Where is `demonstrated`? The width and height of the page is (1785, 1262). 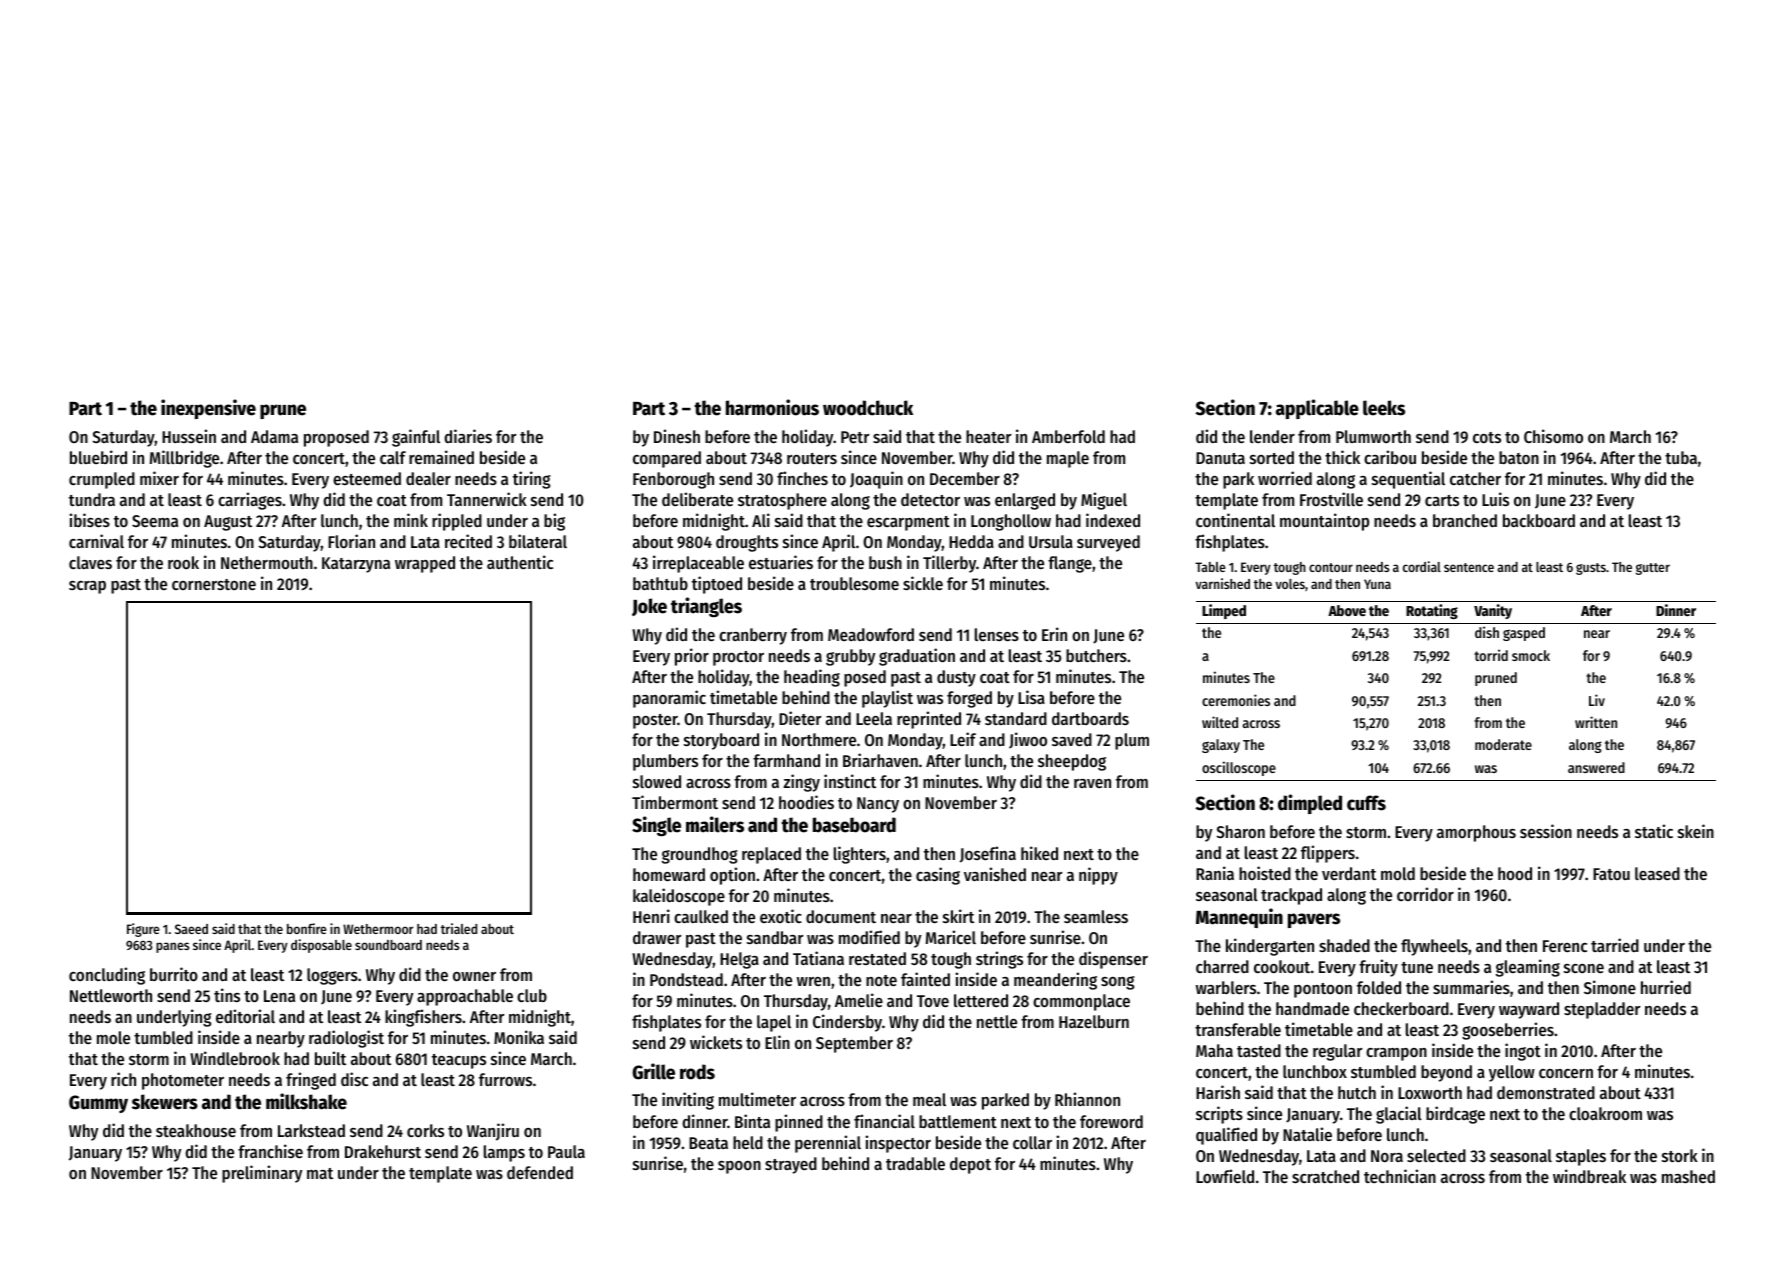 demonstrated is located at coordinates (1546, 1092).
